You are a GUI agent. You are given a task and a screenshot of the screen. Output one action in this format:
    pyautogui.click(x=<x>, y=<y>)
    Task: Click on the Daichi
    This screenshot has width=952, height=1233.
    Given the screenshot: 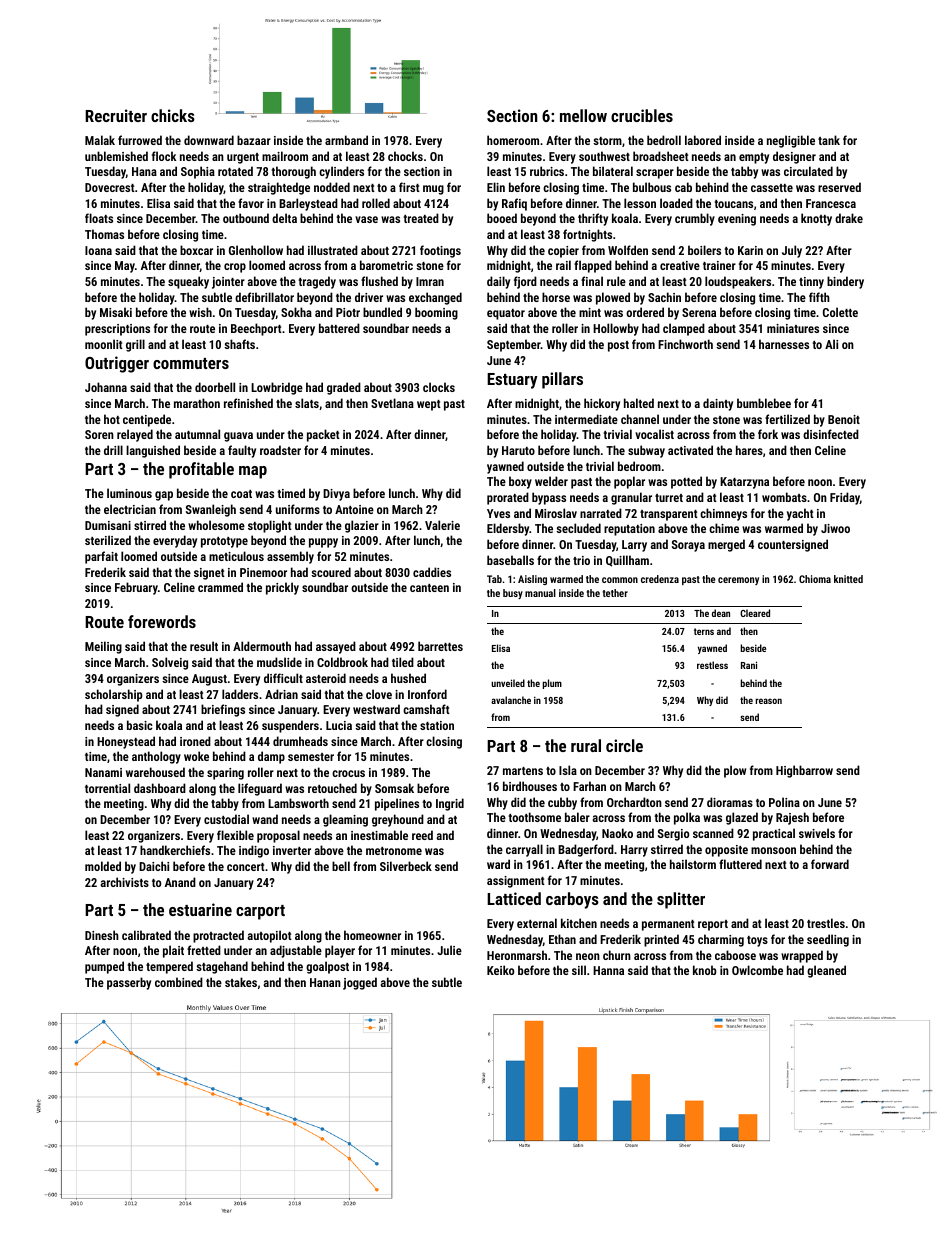 What is the action you would take?
    pyautogui.click(x=154, y=866)
